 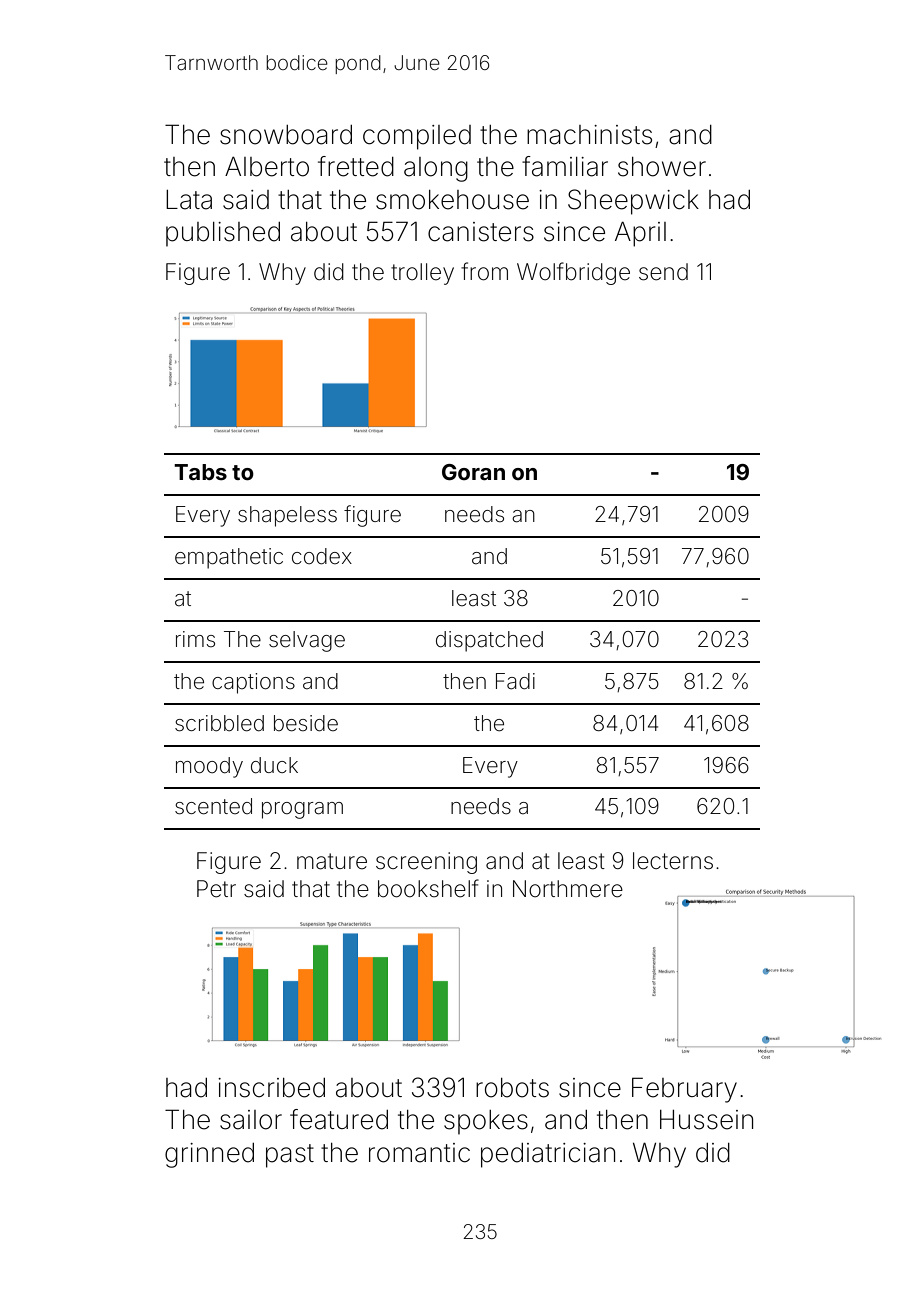 I want to click on romantic, so click(x=419, y=1153).
